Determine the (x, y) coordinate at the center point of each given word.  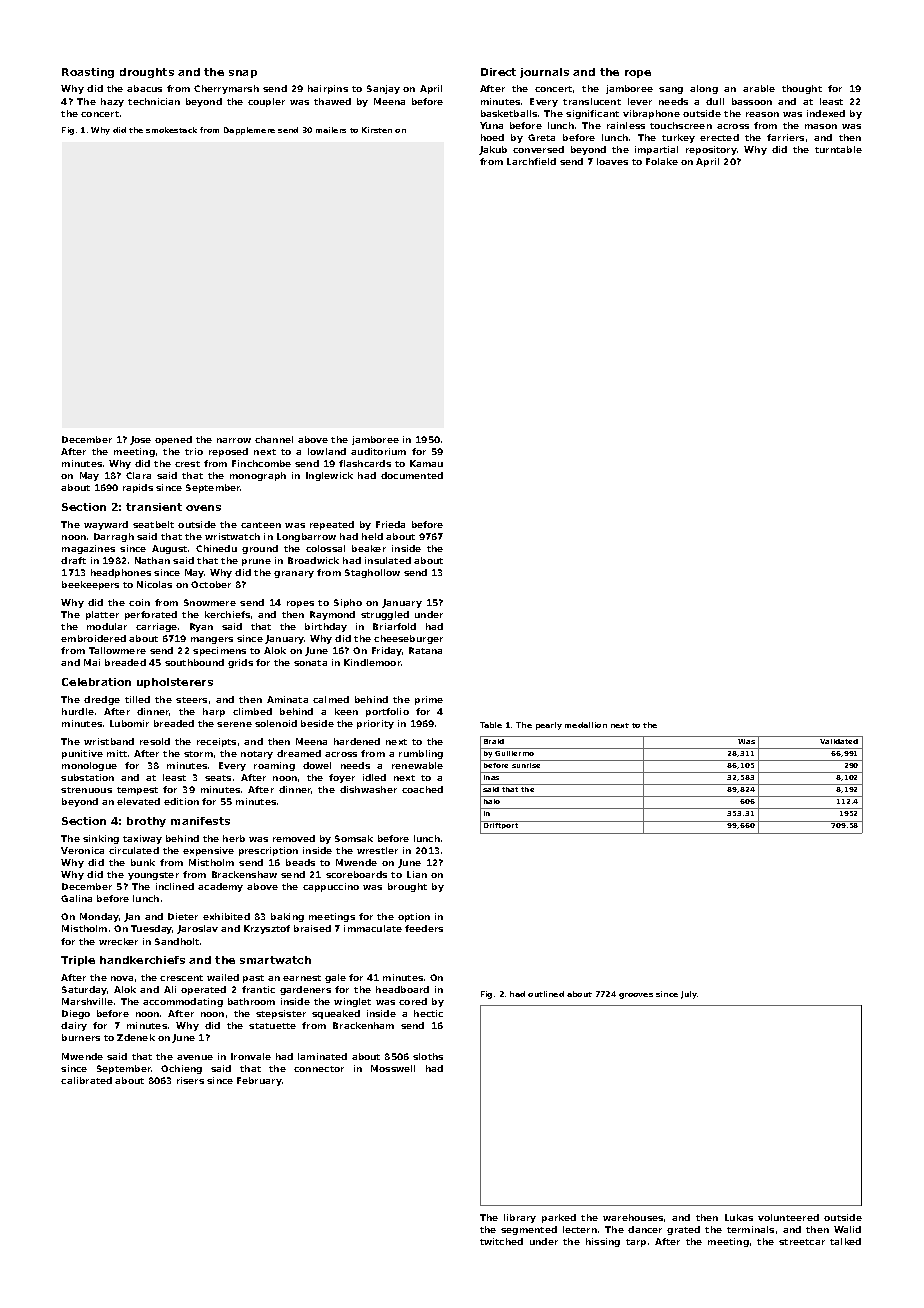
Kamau (426, 463)
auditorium (378, 451)
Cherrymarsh (226, 89)
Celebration (96, 682)
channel (274, 439)
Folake (662, 161)
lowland (327, 451)
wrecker (118, 941)
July (689, 995)
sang (671, 90)
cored (413, 1001)
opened (173, 440)
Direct (498, 72)
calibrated (86, 1080)
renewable (417, 765)
